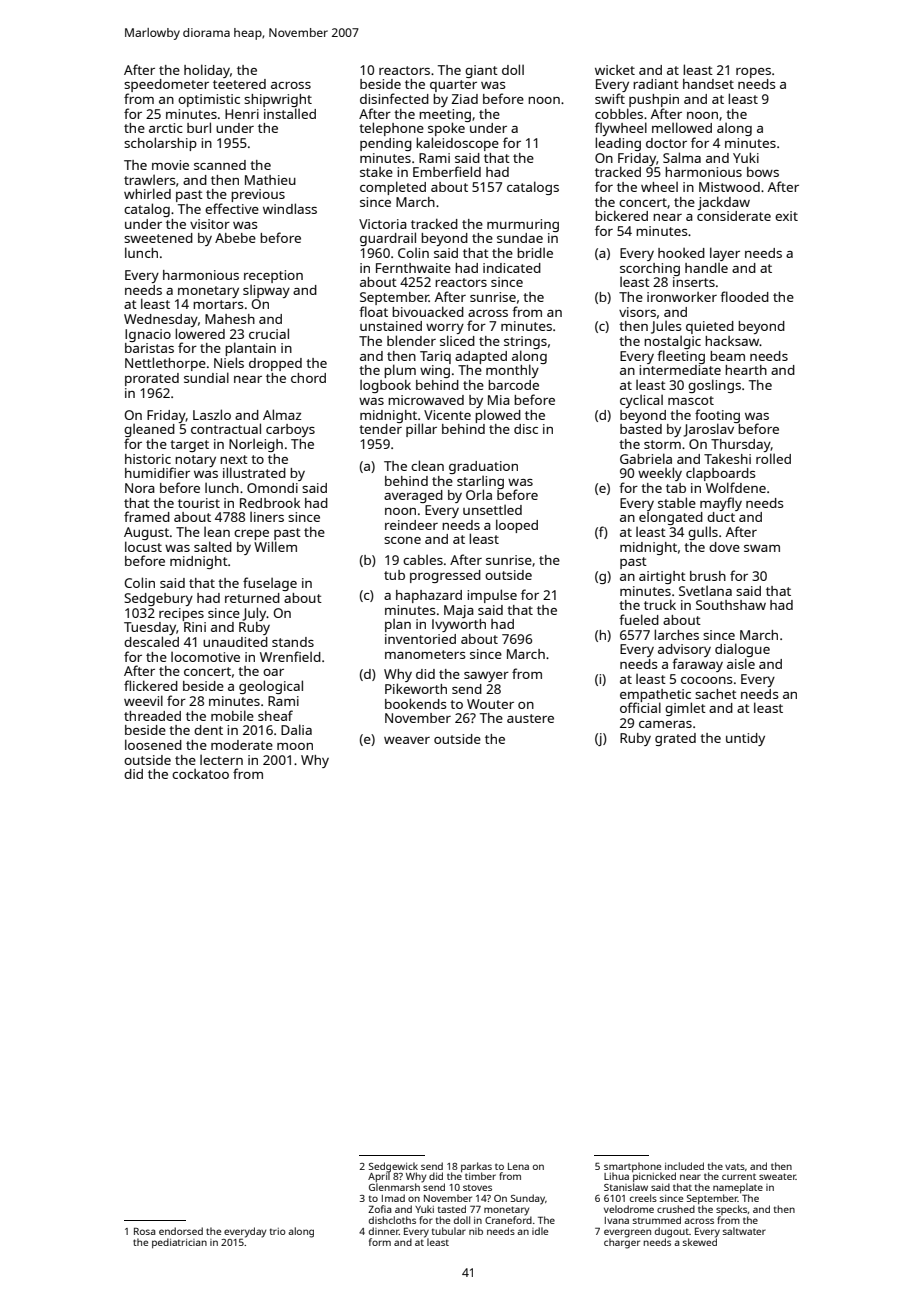  What do you see at coordinates (151, 685) in the document?
I see `flickered` at bounding box center [151, 685].
